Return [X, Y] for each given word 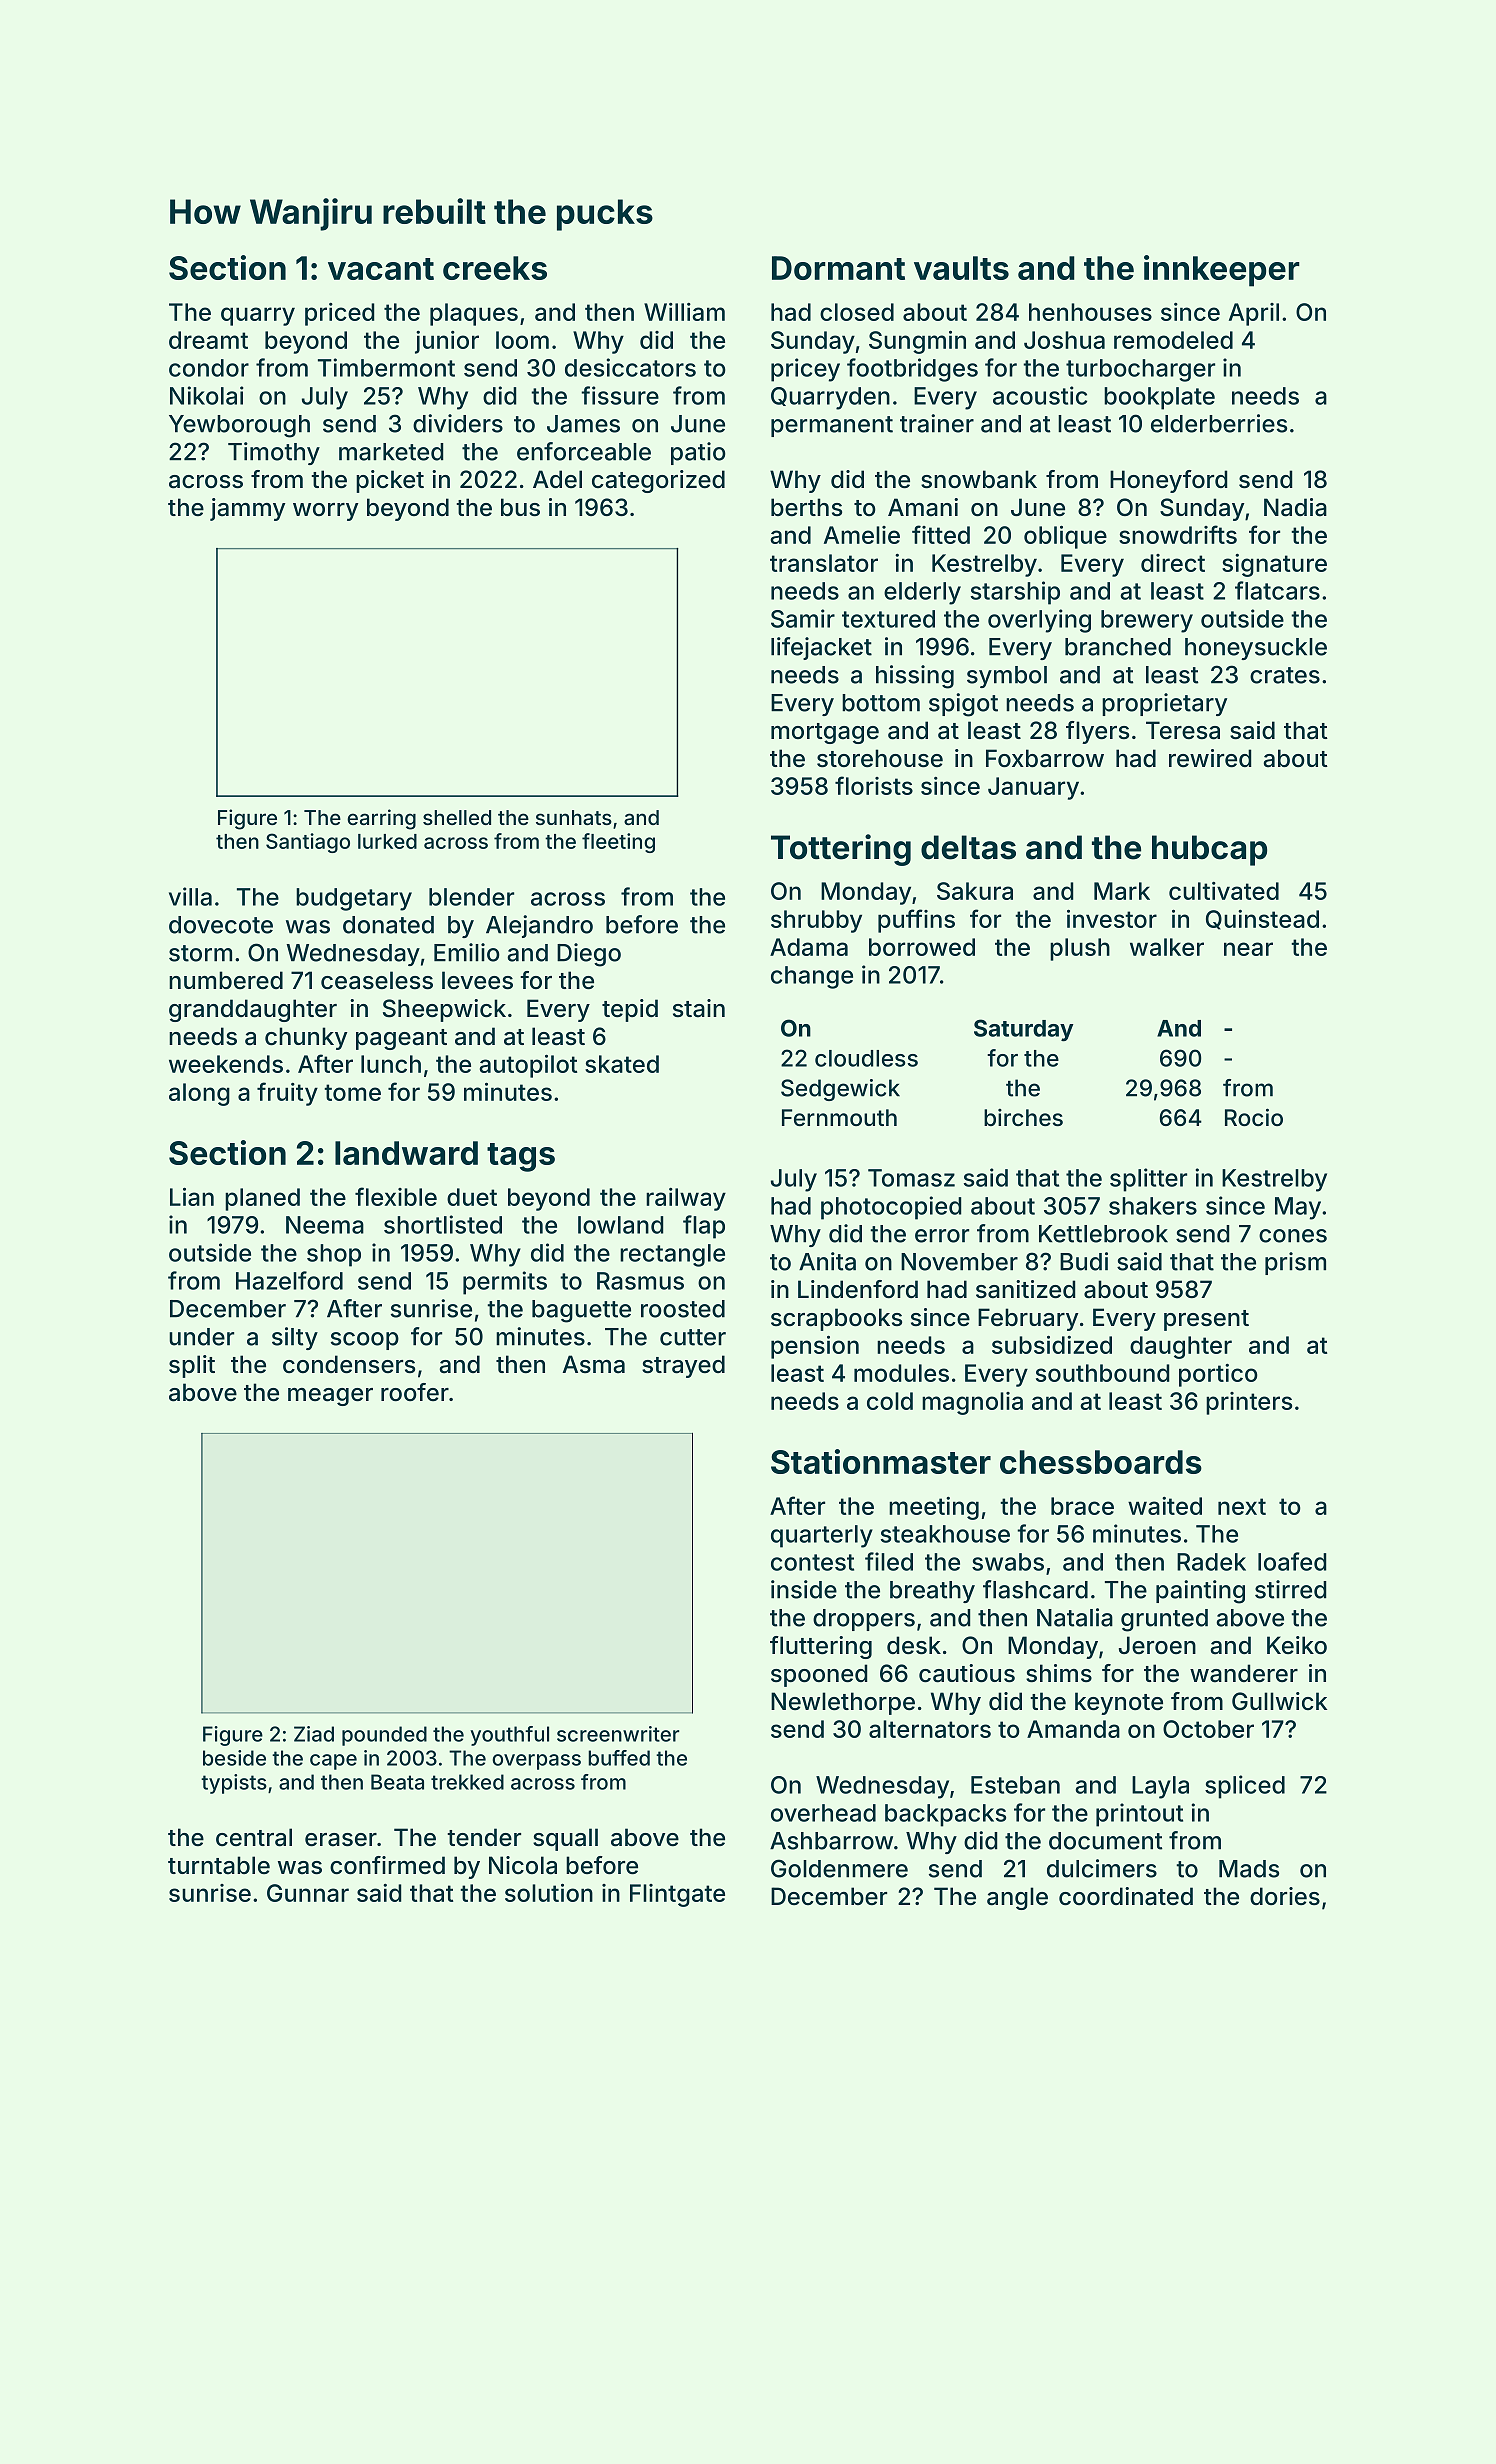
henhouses [1090, 312]
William [684, 312]
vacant [381, 269]
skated [622, 1064]
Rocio [1254, 1117]
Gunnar [308, 1893]
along [199, 1094]
